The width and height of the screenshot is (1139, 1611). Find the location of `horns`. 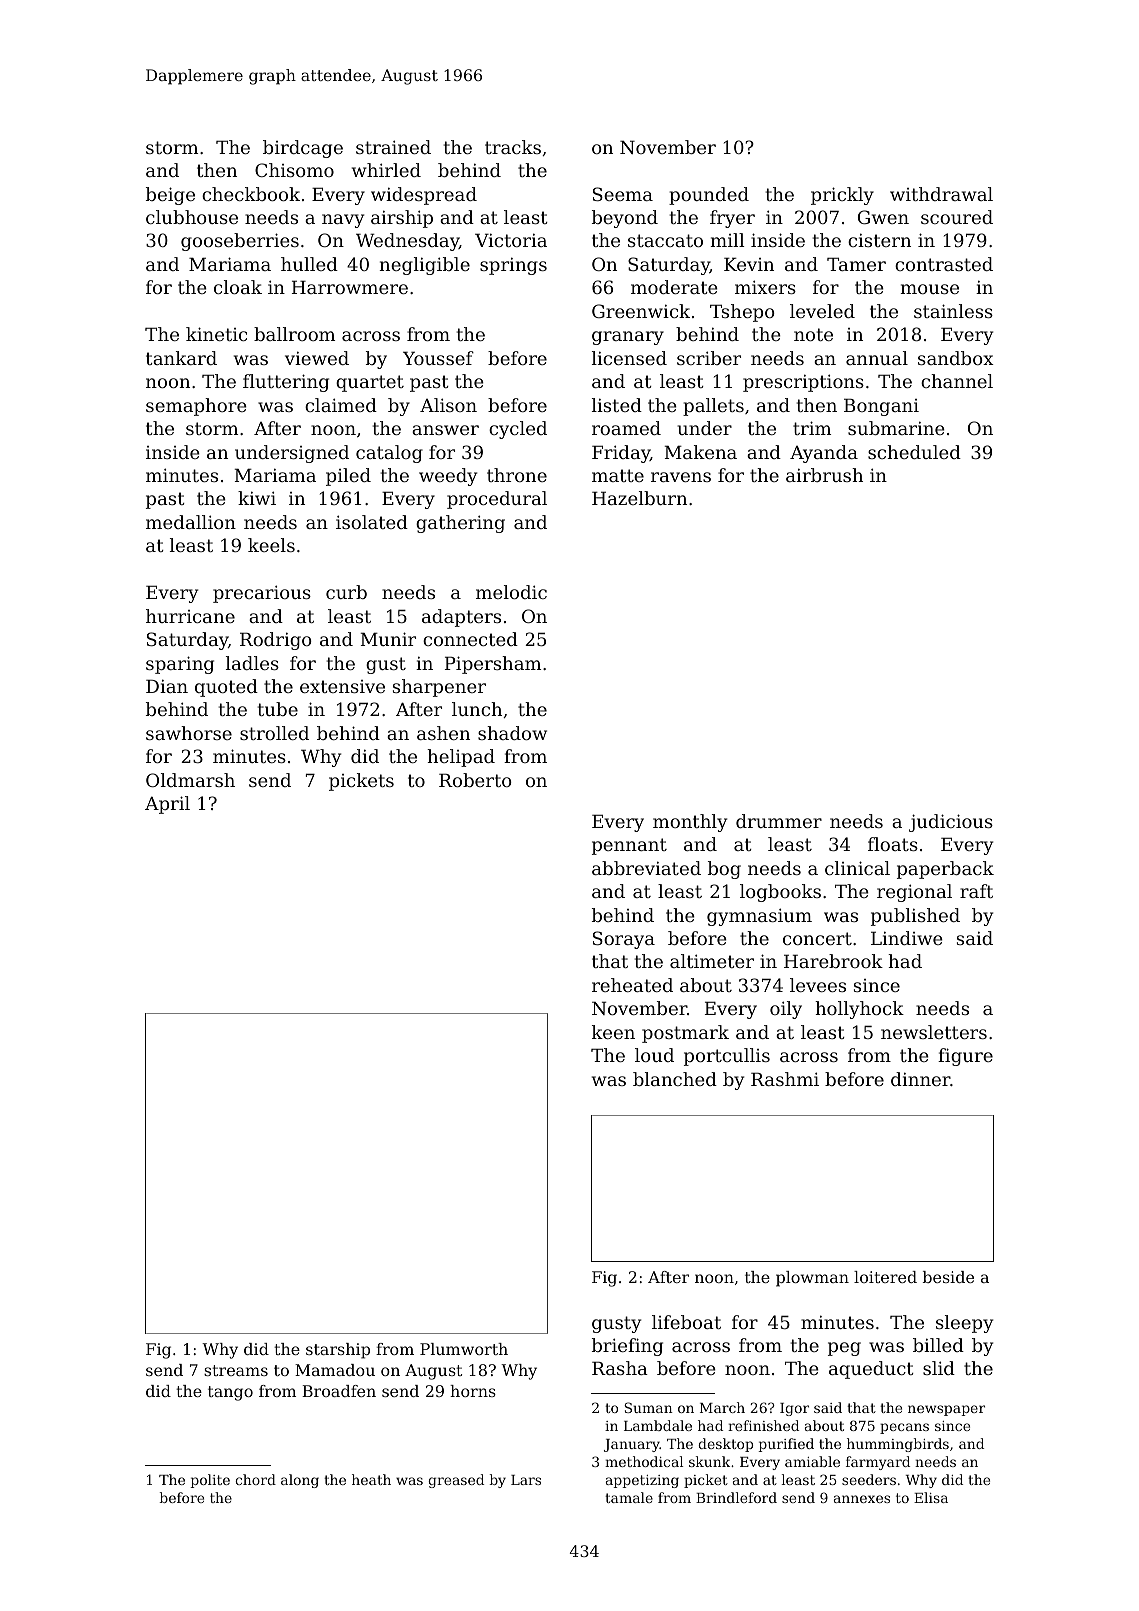

horns is located at coordinates (473, 1391).
